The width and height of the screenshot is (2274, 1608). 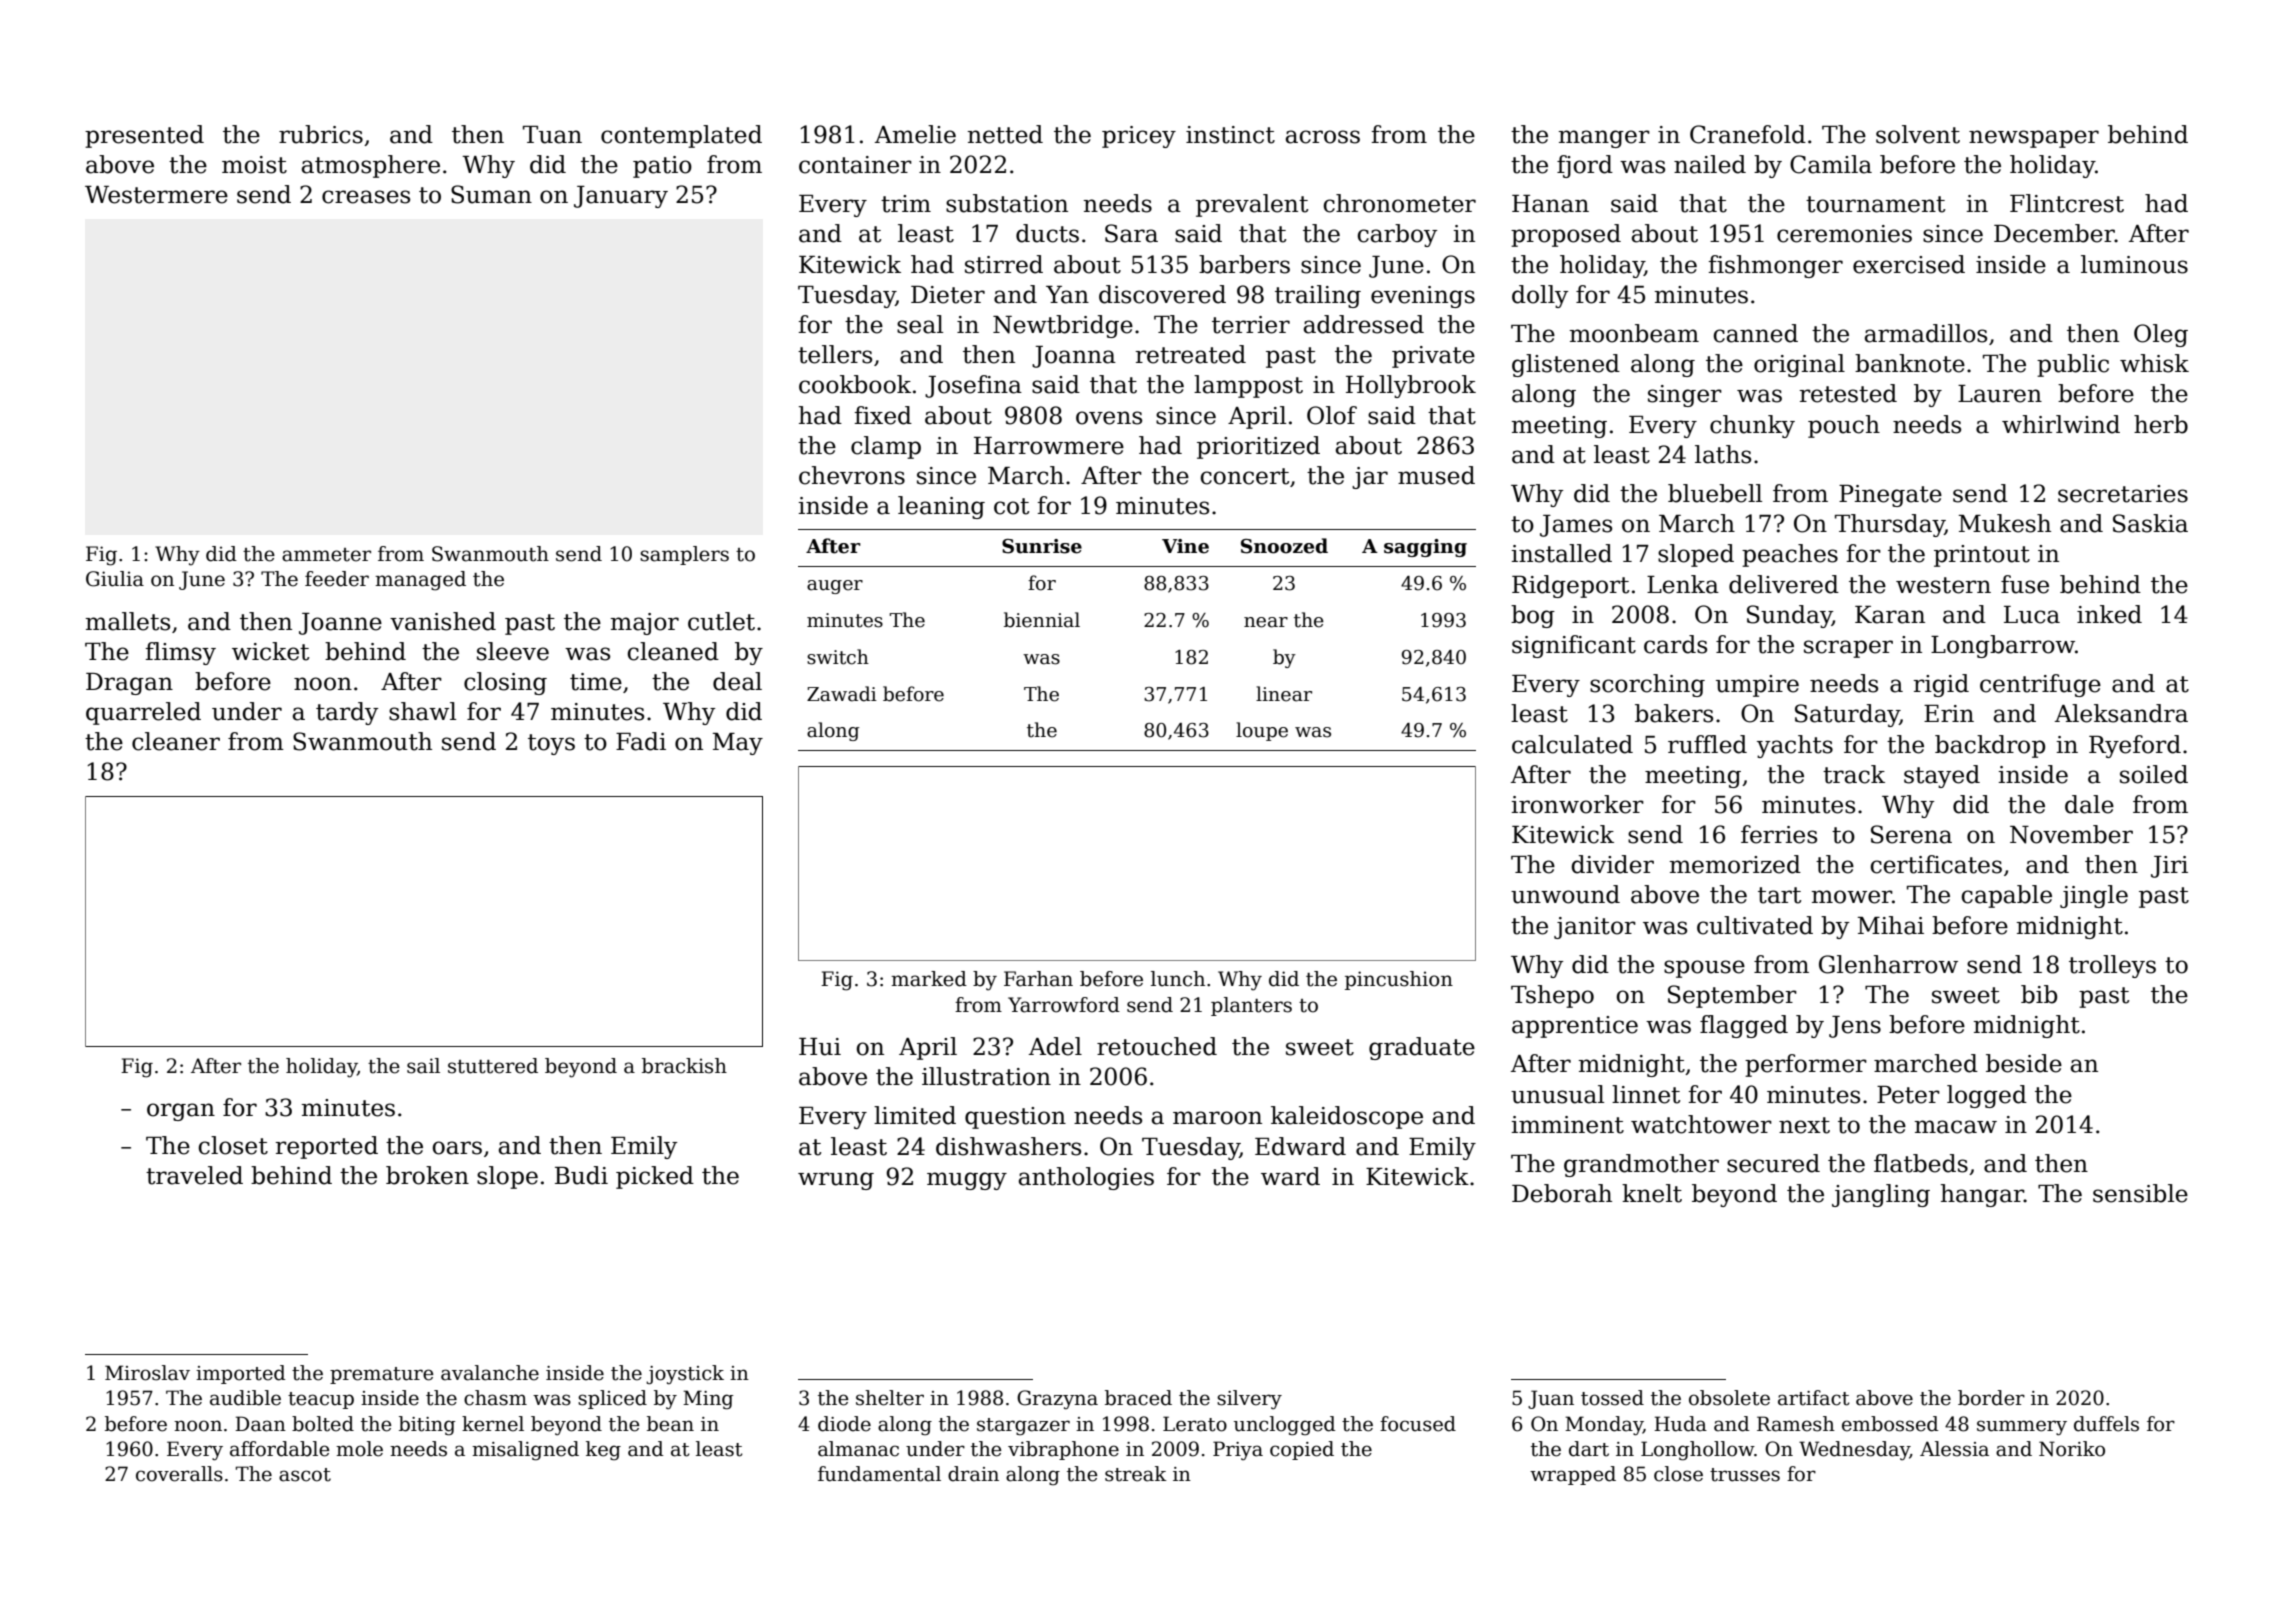 What do you see at coordinates (1779, 895) in the screenshot?
I see `tart` at bounding box center [1779, 895].
